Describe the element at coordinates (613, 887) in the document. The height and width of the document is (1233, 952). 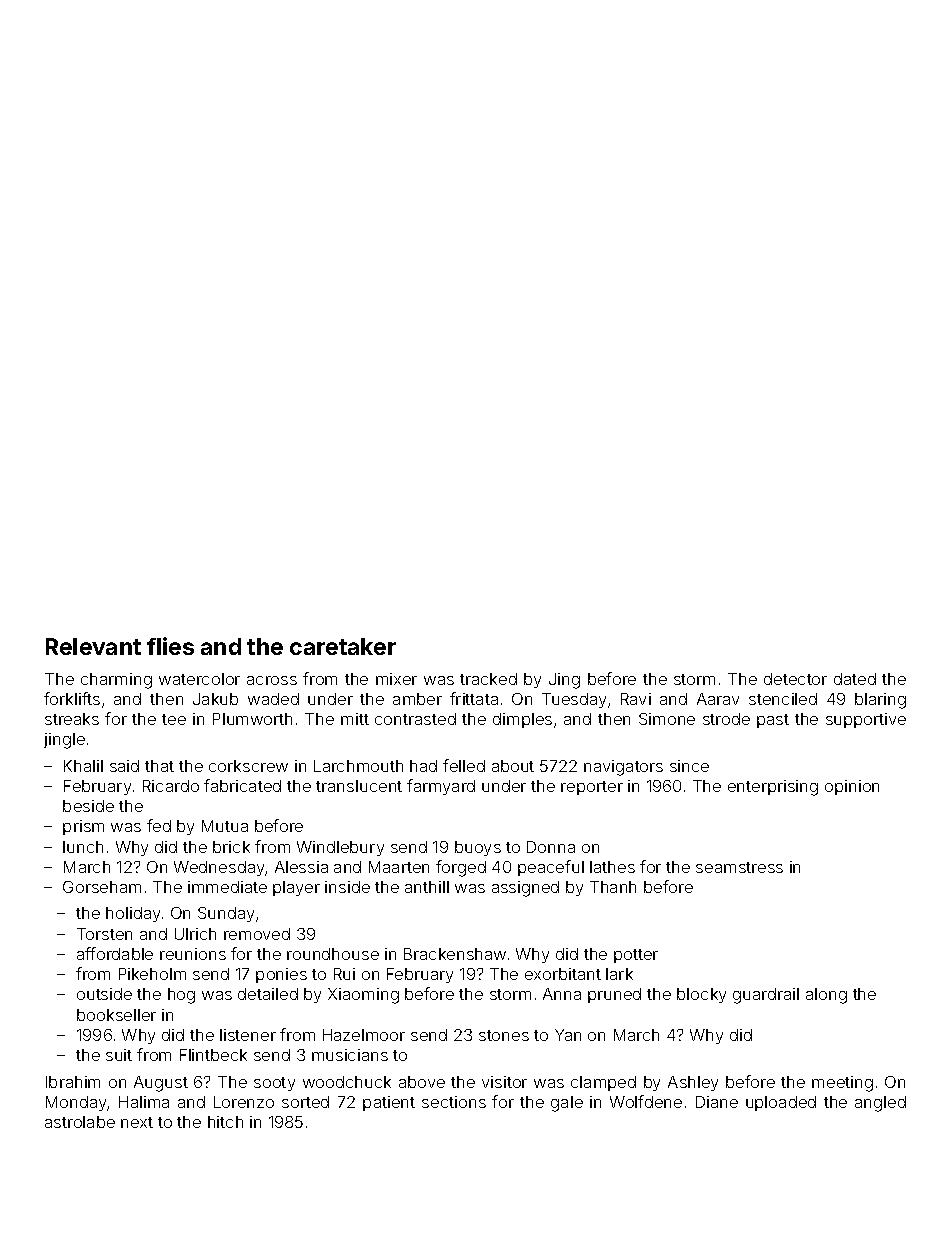
I see `Thanh` at that location.
